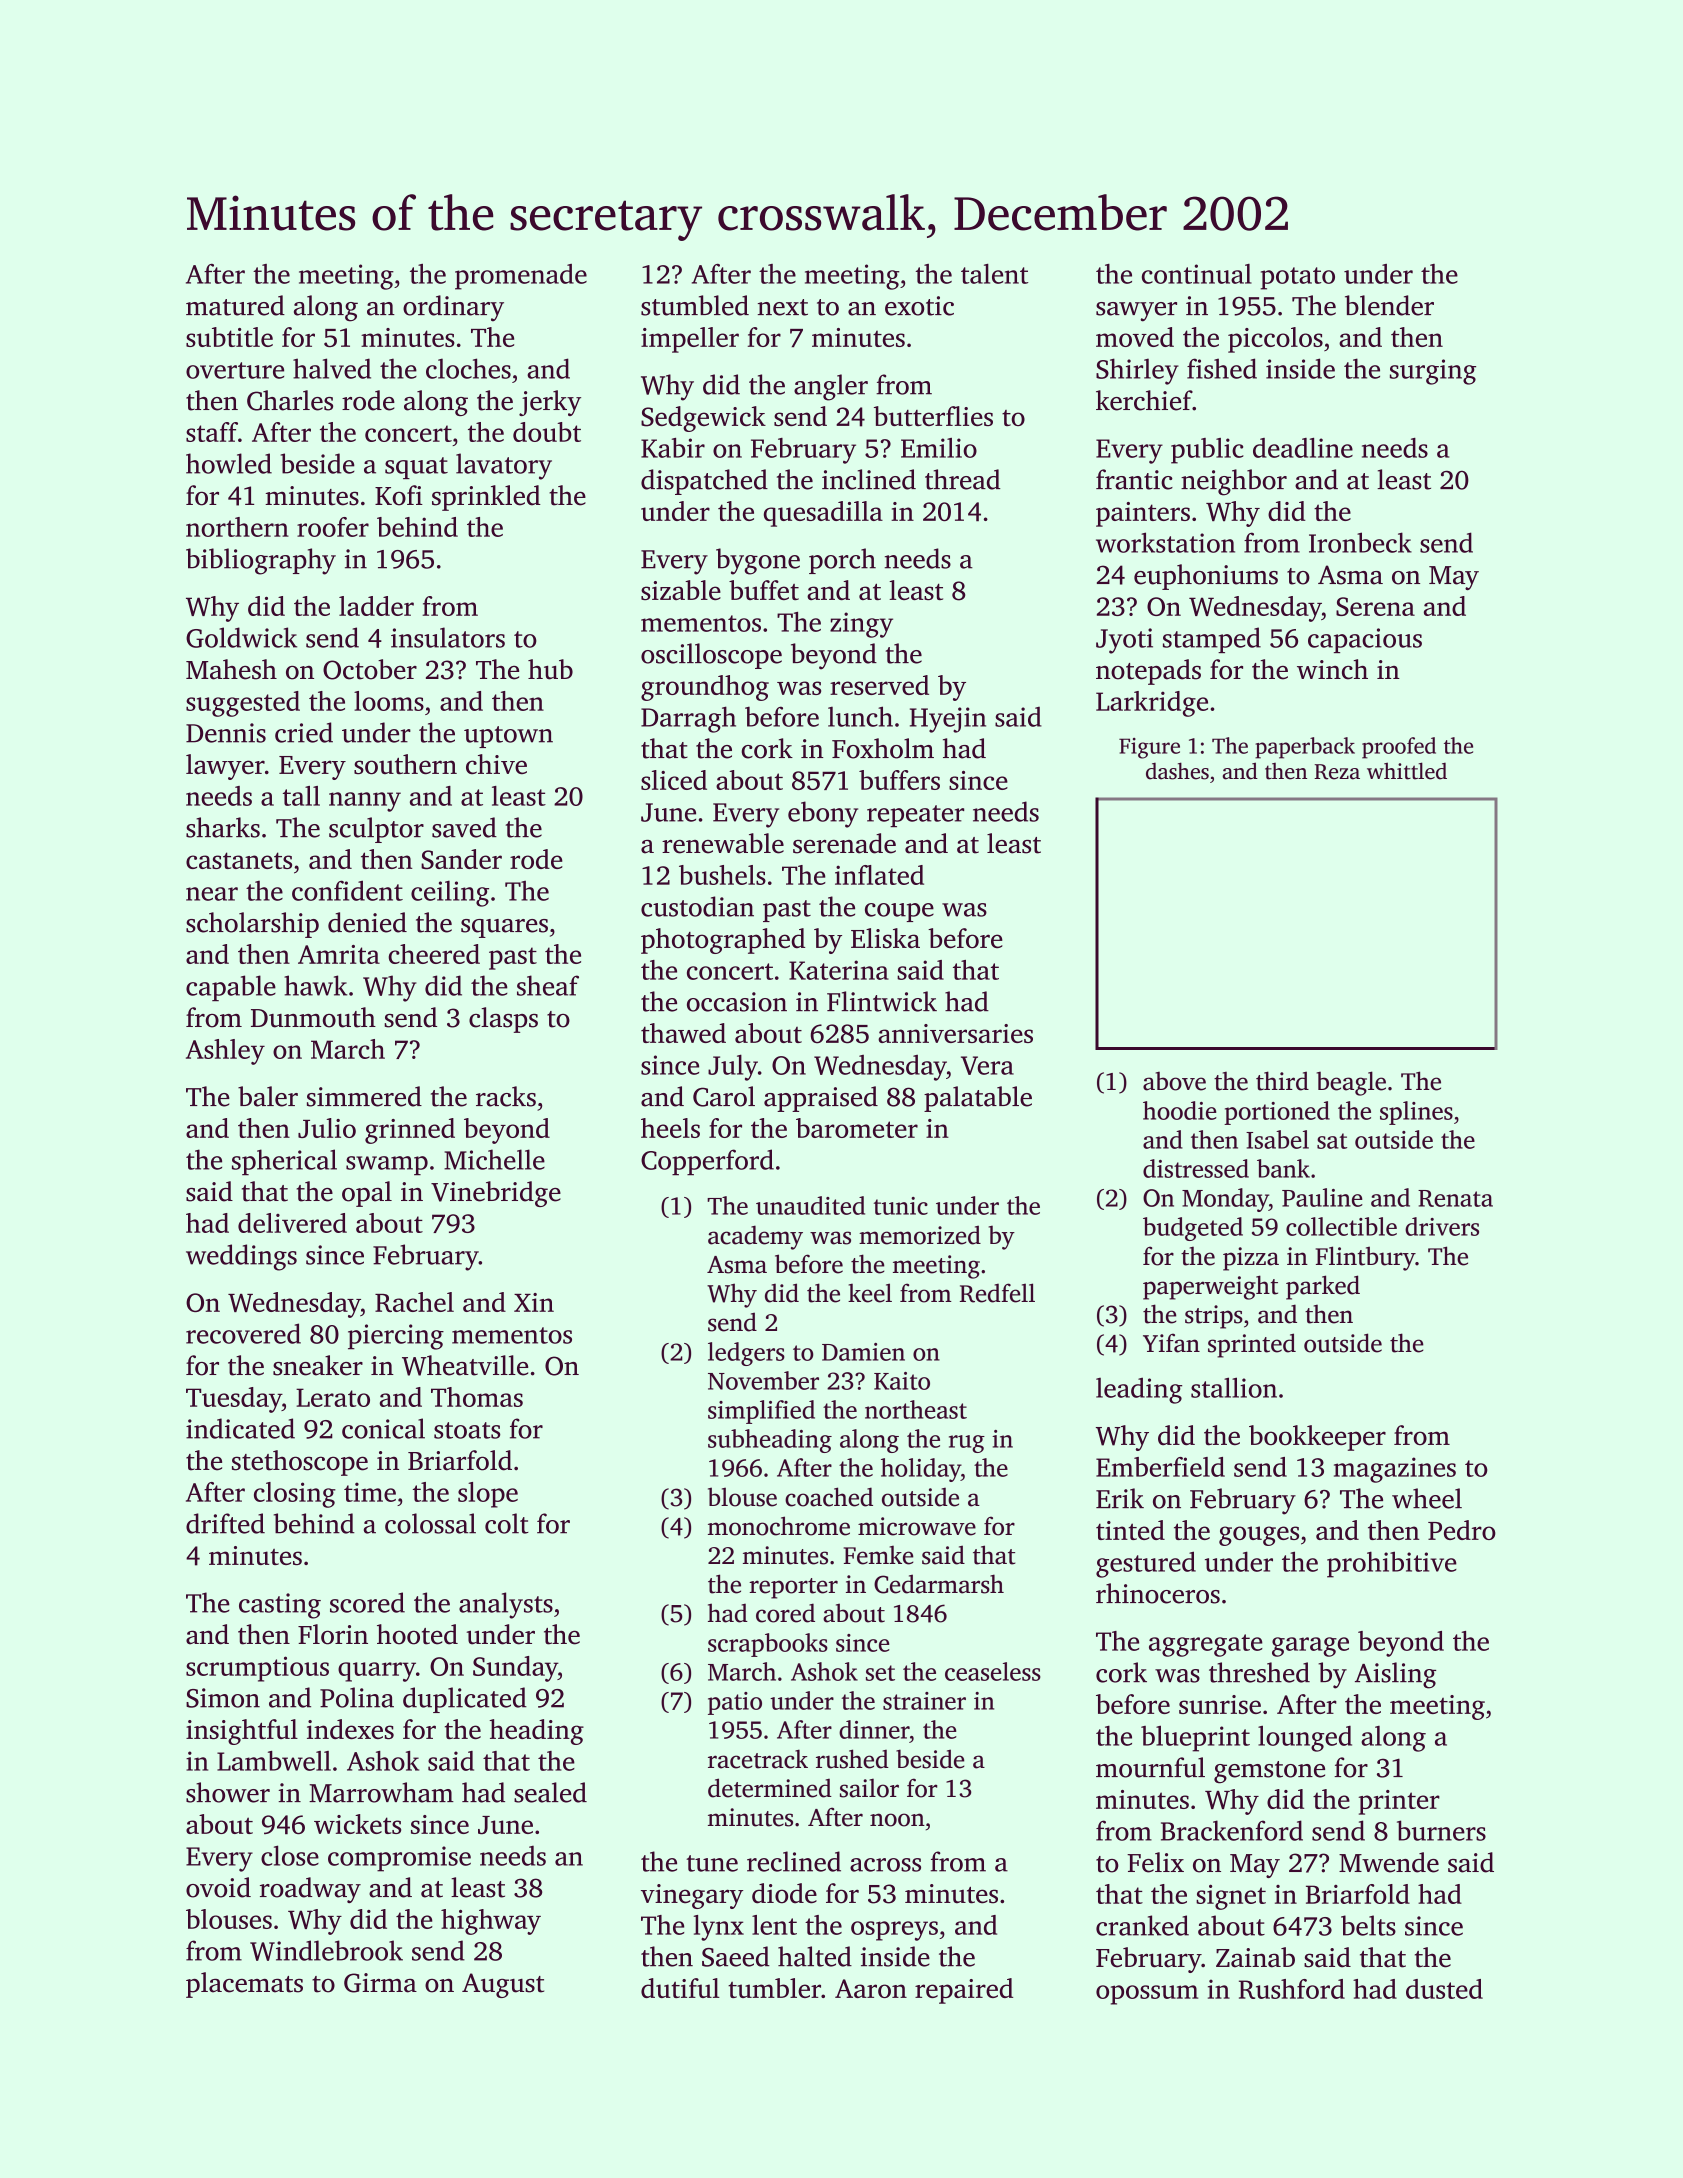 This screenshot has width=1683, height=2178. Describe the element at coordinates (284, 1162) in the screenshot. I see `spherical` at that location.
